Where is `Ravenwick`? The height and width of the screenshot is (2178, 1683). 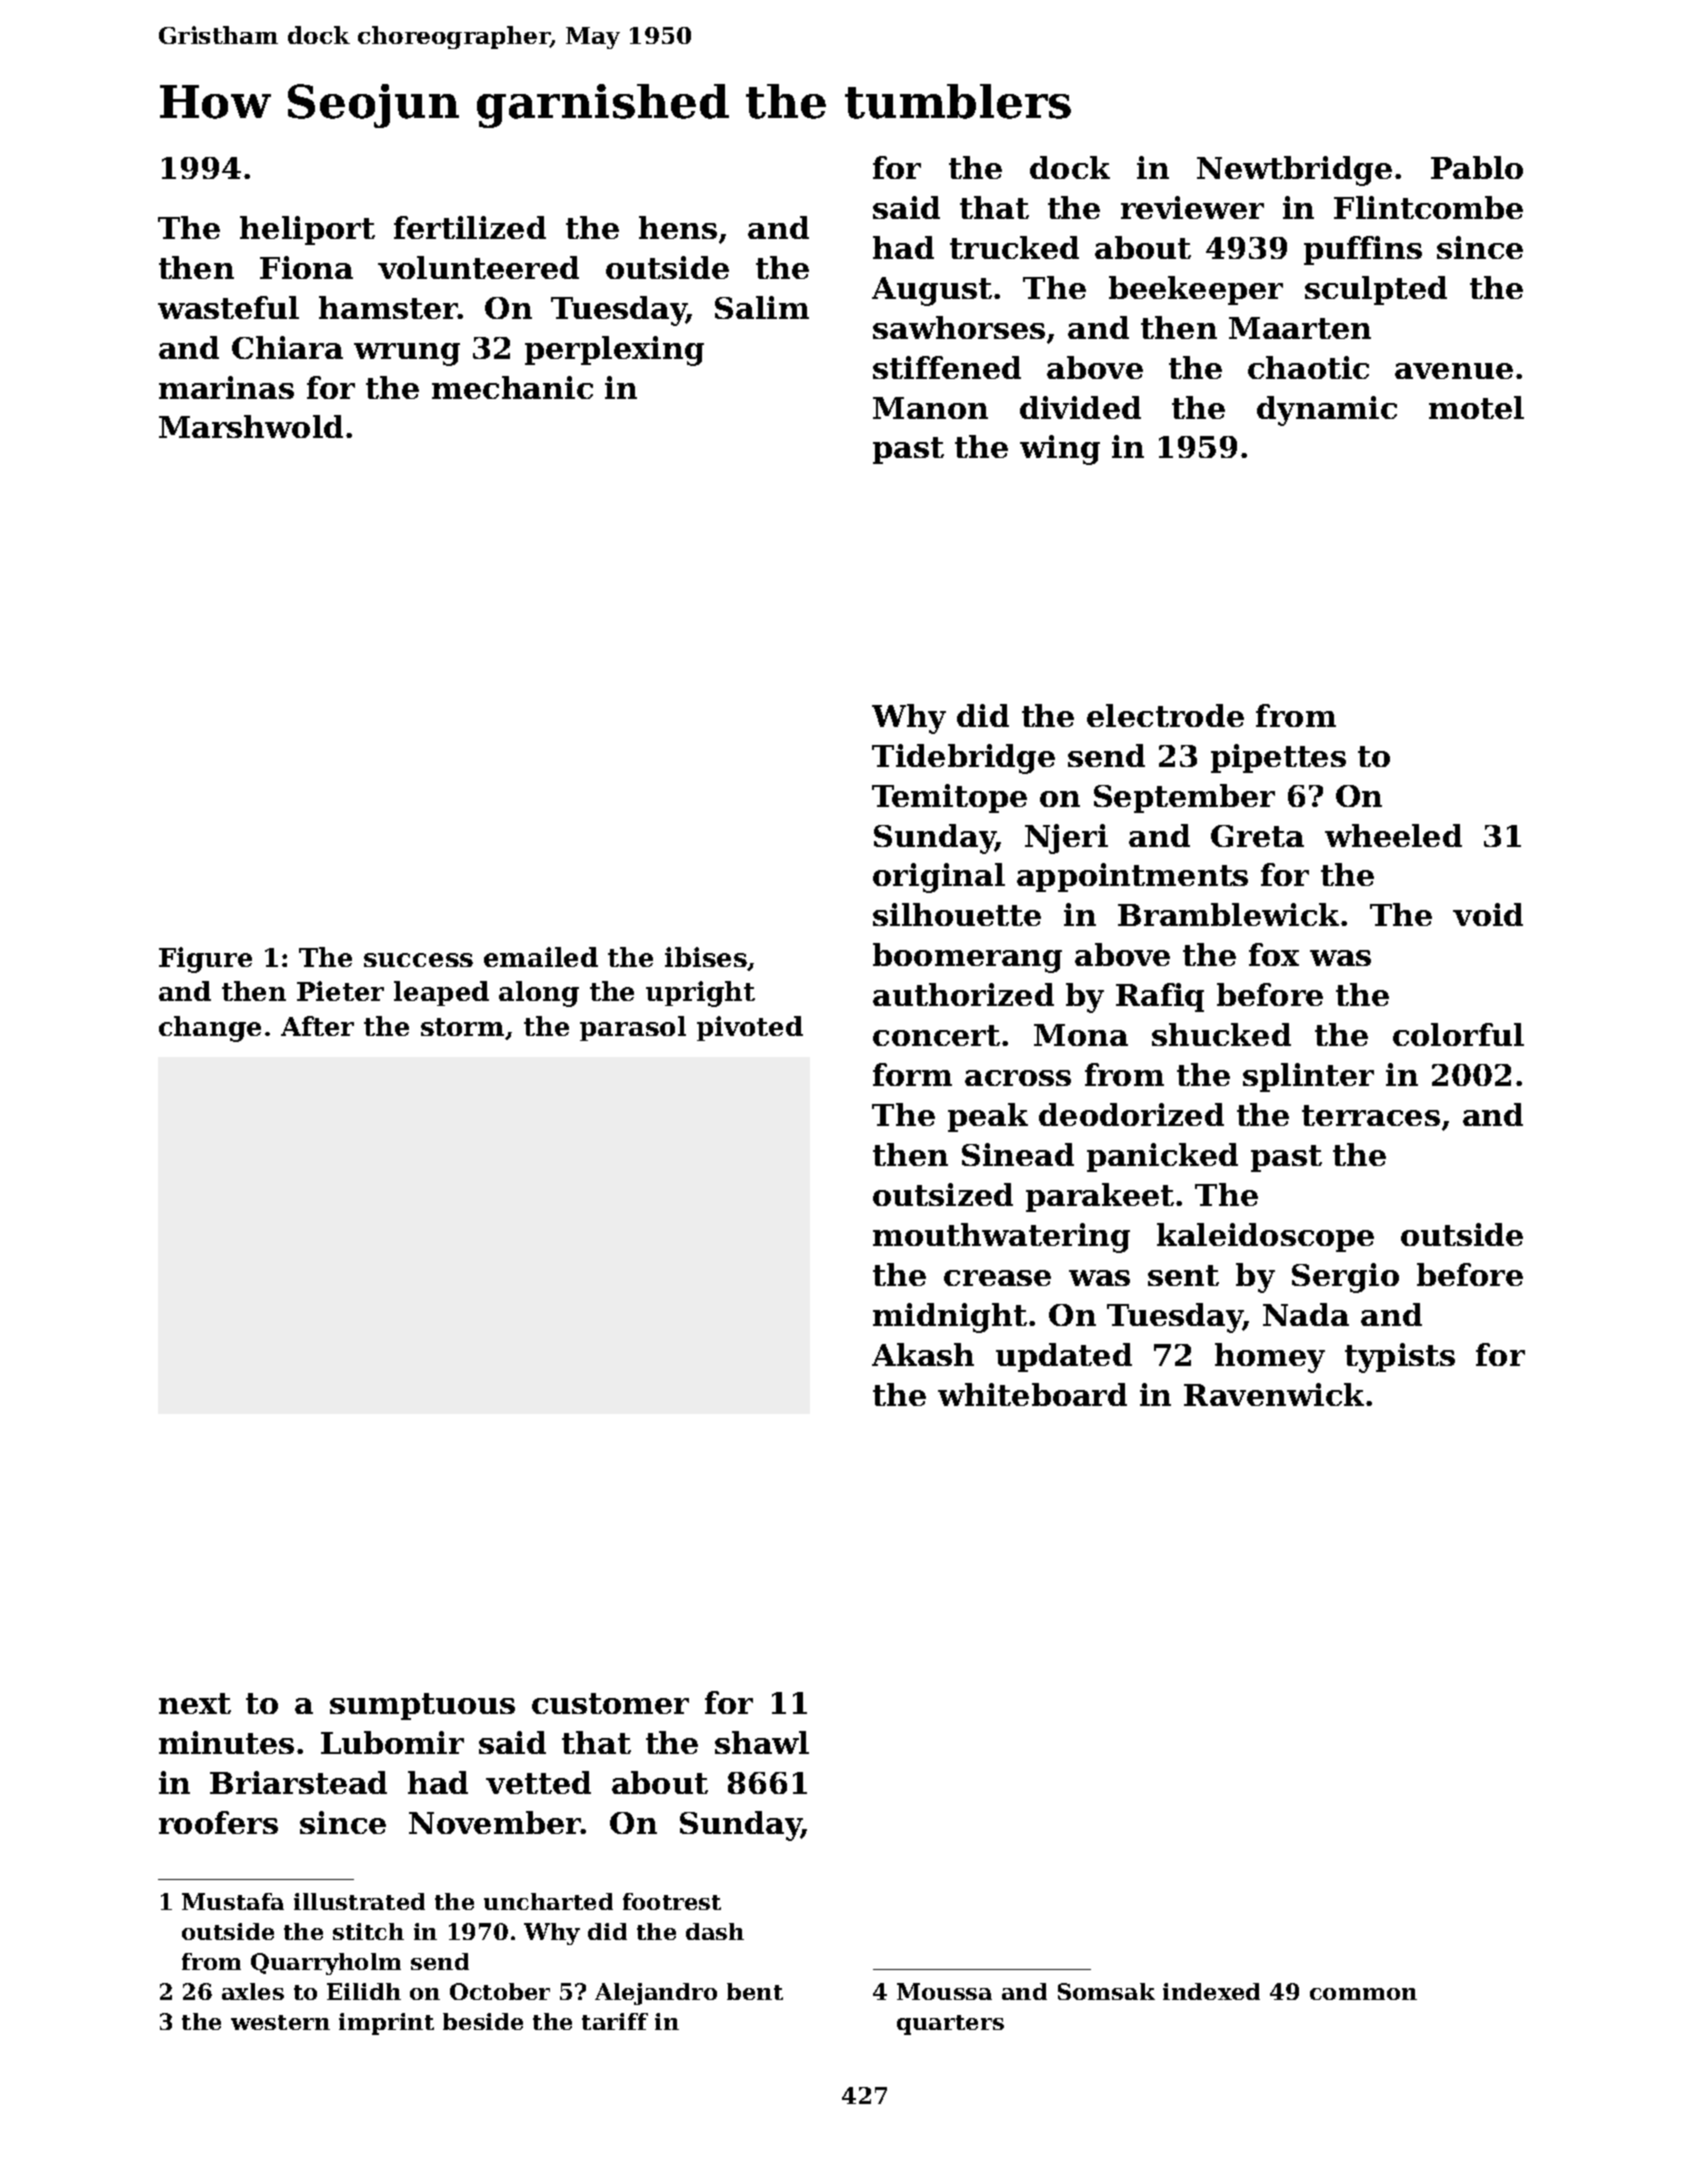
Ravenwick is located at coordinates (1274, 1394).
